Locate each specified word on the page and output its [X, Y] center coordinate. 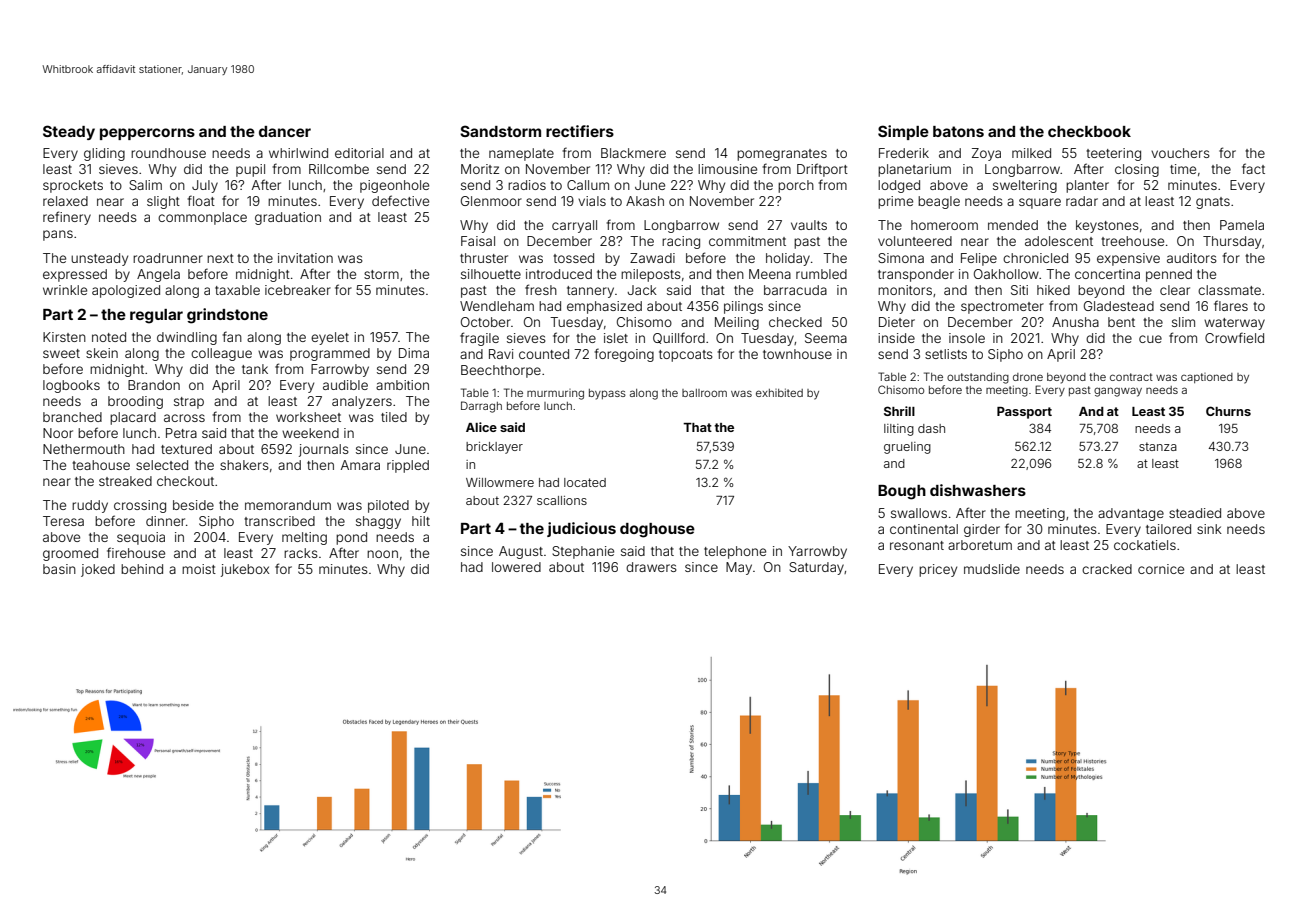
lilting [899, 430]
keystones [1107, 226]
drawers [651, 567]
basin [59, 569]
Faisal [478, 241]
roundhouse [168, 153]
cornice [1161, 569]
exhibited [779, 392]
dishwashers [978, 490]
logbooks [71, 386]
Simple [903, 132]
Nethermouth [84, 449]
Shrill [899, 411]
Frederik [904, 153]
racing [681, 242]
